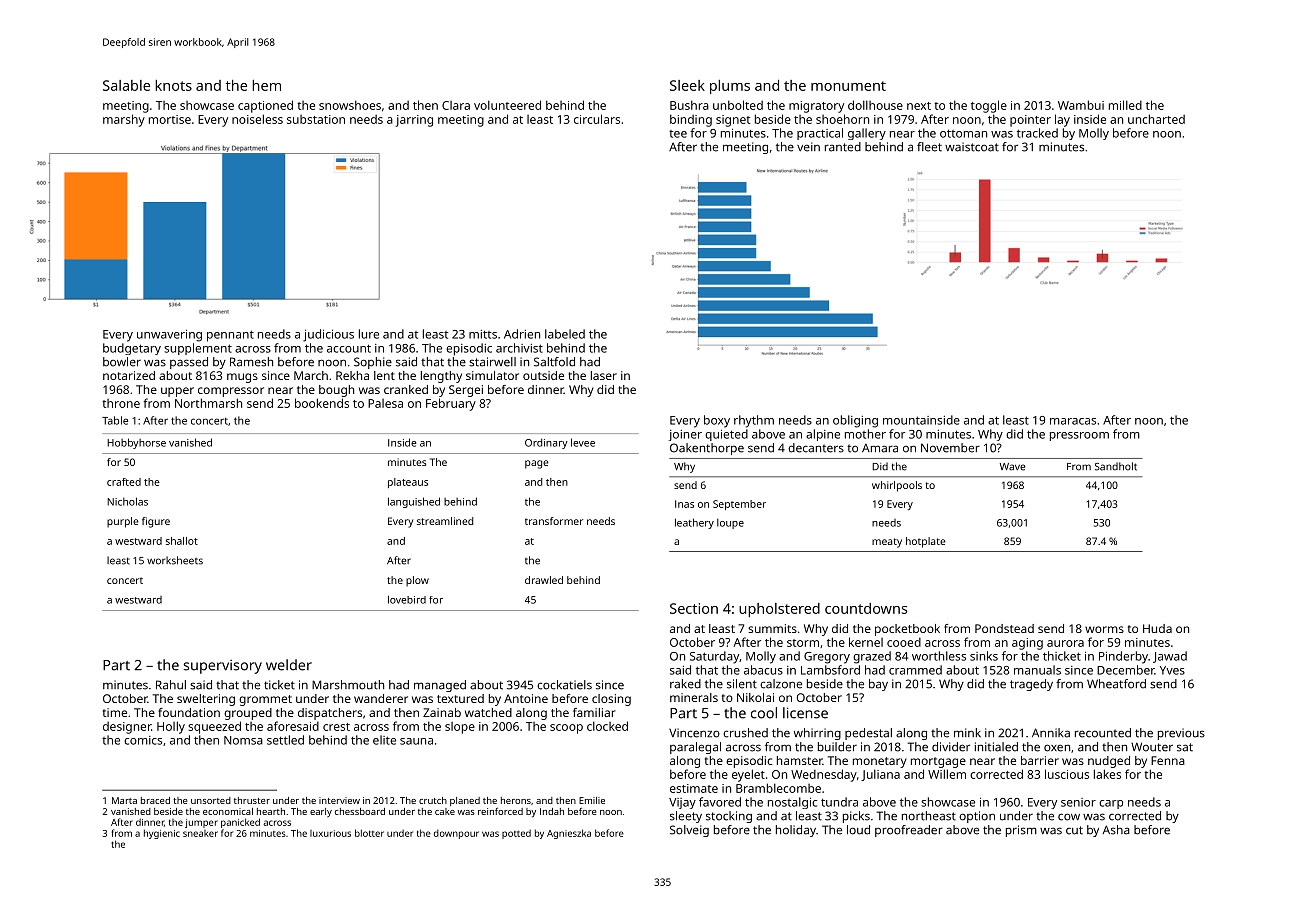  I want to click on worksheets, so click(175, 560).
